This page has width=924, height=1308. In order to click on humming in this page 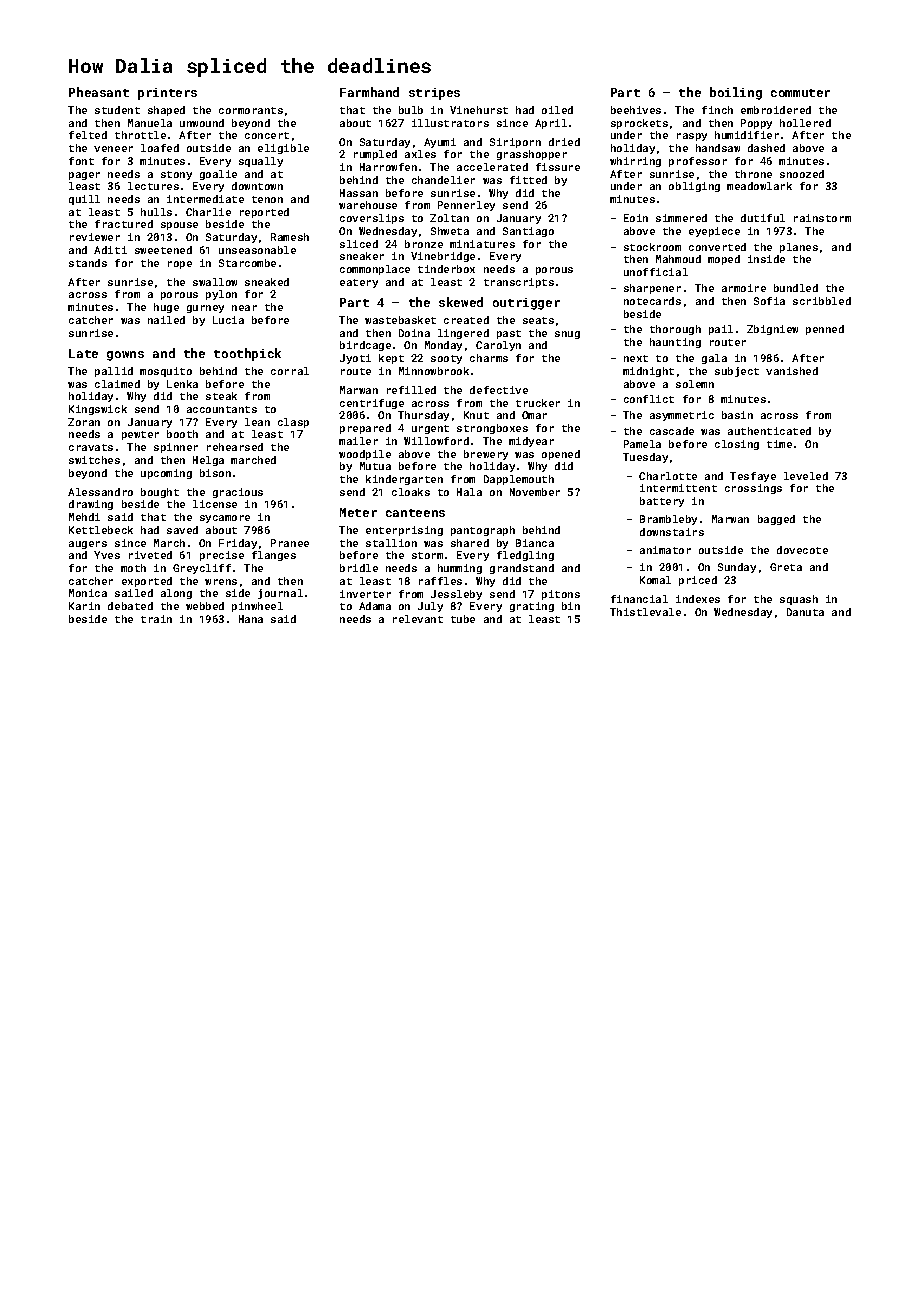, I will do `click(460, 569)`.
